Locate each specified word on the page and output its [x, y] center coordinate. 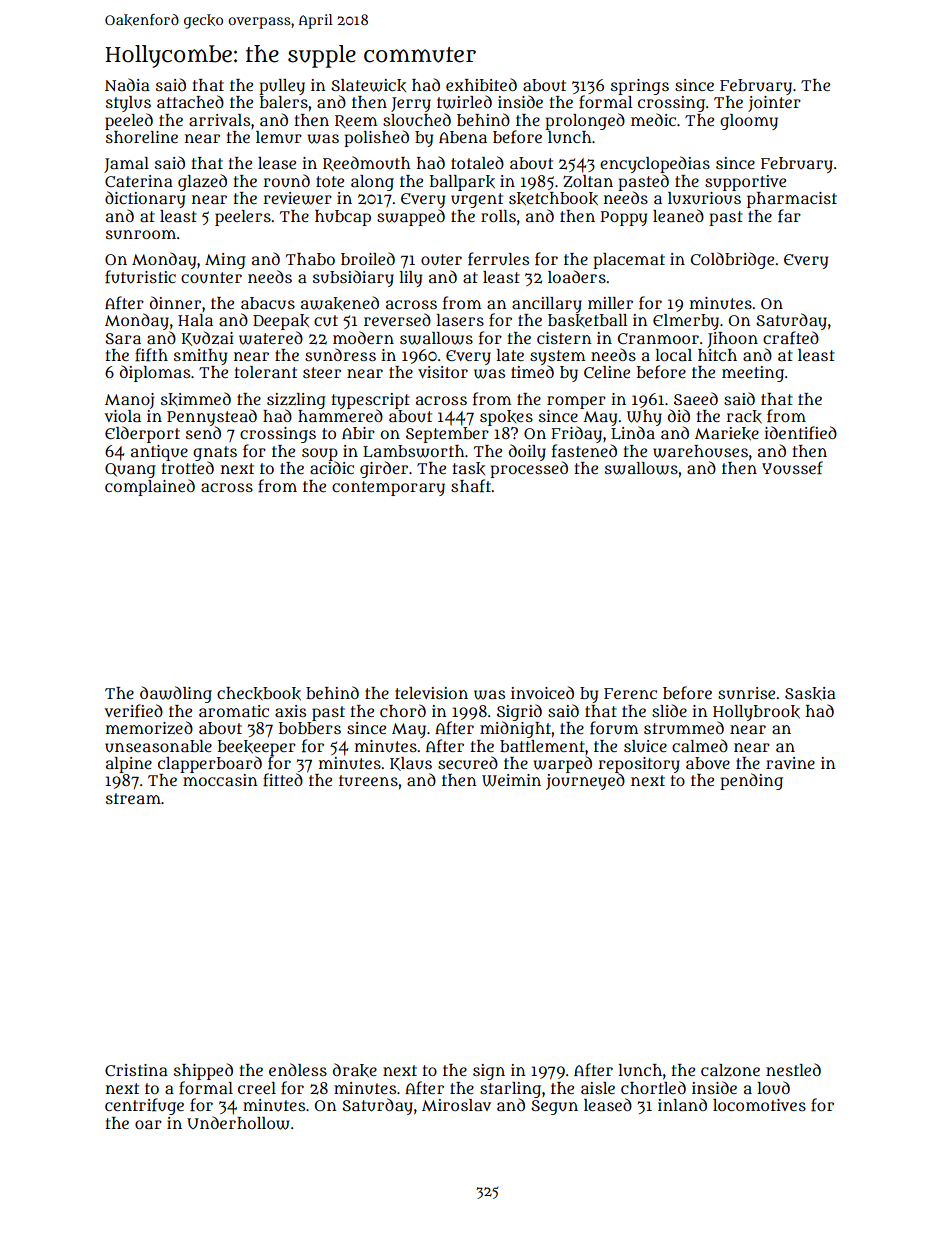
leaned [678, 215]
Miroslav [456, 1105]
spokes [506, 418]
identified [800, 433]
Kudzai [208, 338]
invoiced [542, 692]
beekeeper [257, 748]
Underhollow [238, 1123]
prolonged [585, 121]
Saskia [810, 694]
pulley [282, 87]
